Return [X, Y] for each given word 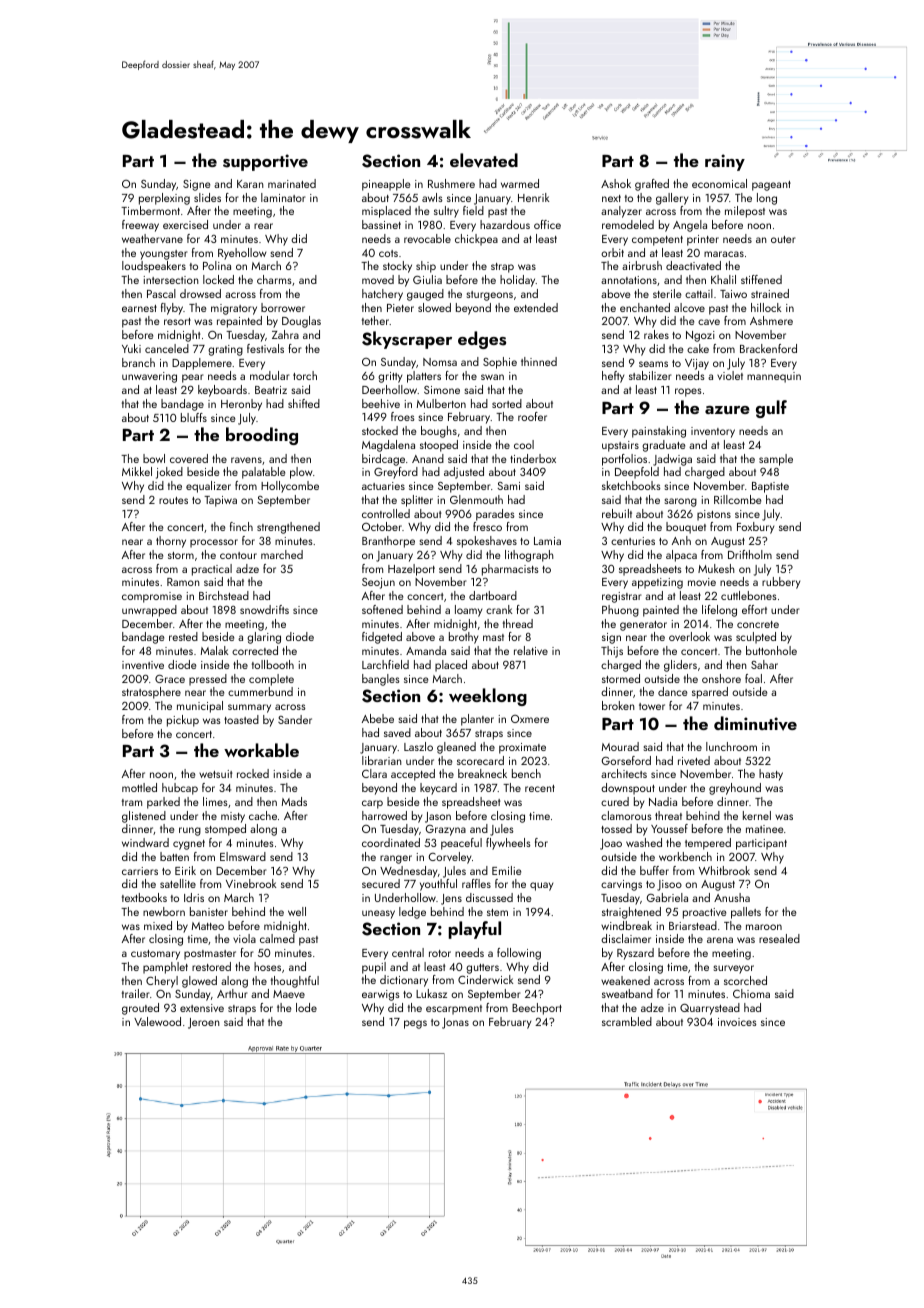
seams [653, 364]
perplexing [164, 199]
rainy [725, 162]
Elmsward [243, 856]
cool [524, 444]
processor [214, 543]
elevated [484, 160]
